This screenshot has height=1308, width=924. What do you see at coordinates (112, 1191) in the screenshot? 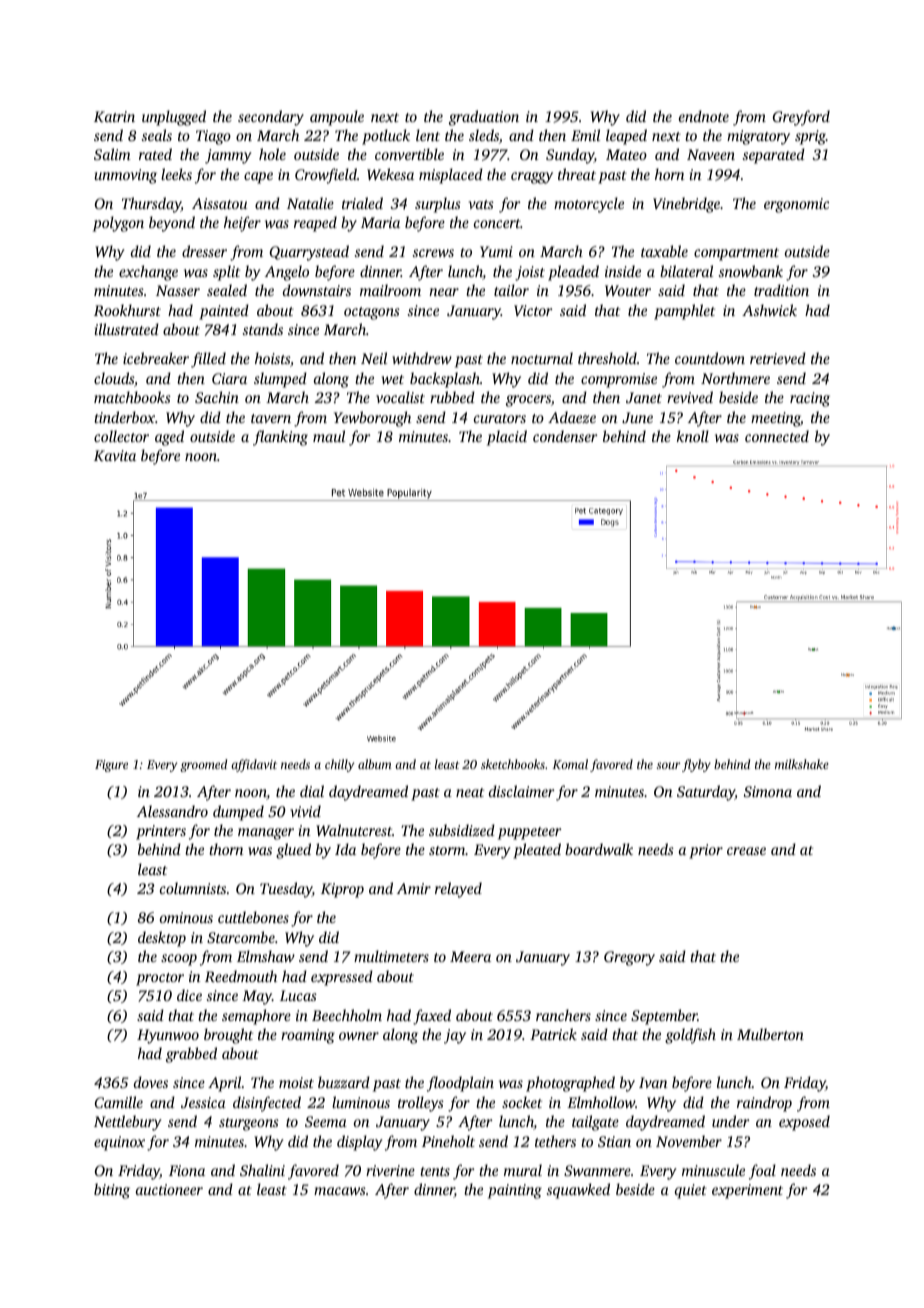
I see `biting` at bounding box center [112, 1191].
